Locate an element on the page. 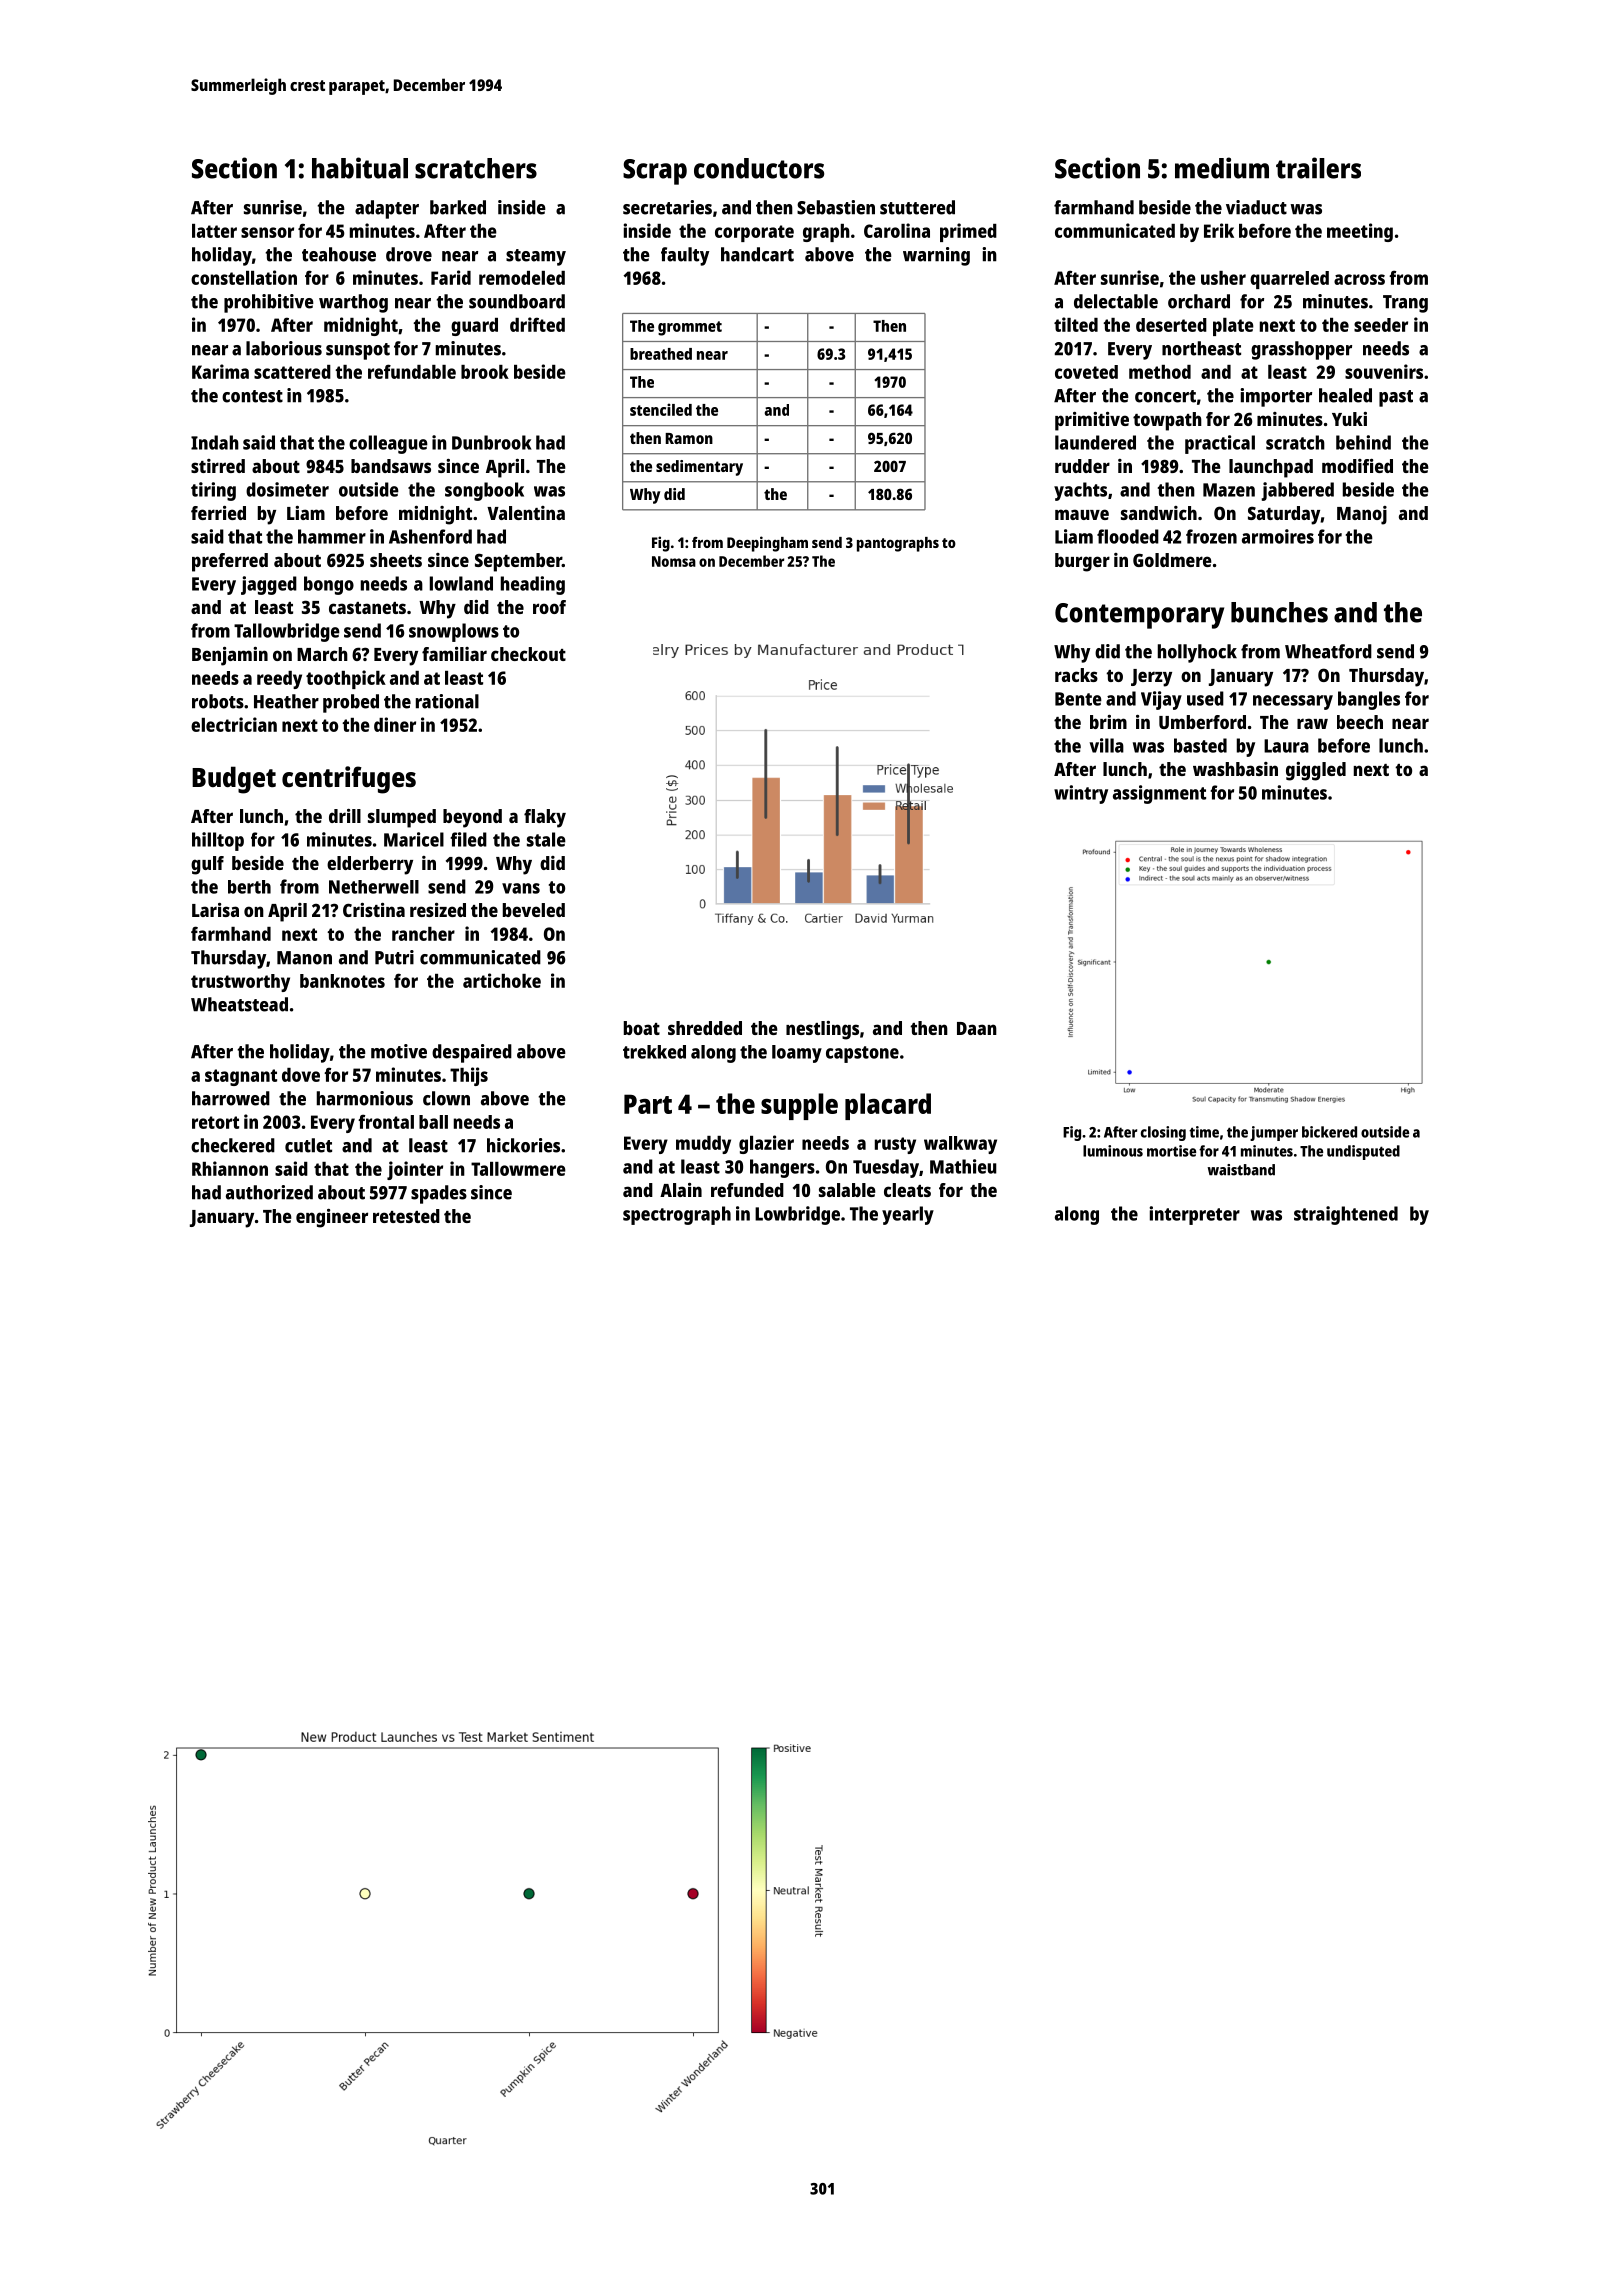  villa is located at coordinates (1106, 745).
